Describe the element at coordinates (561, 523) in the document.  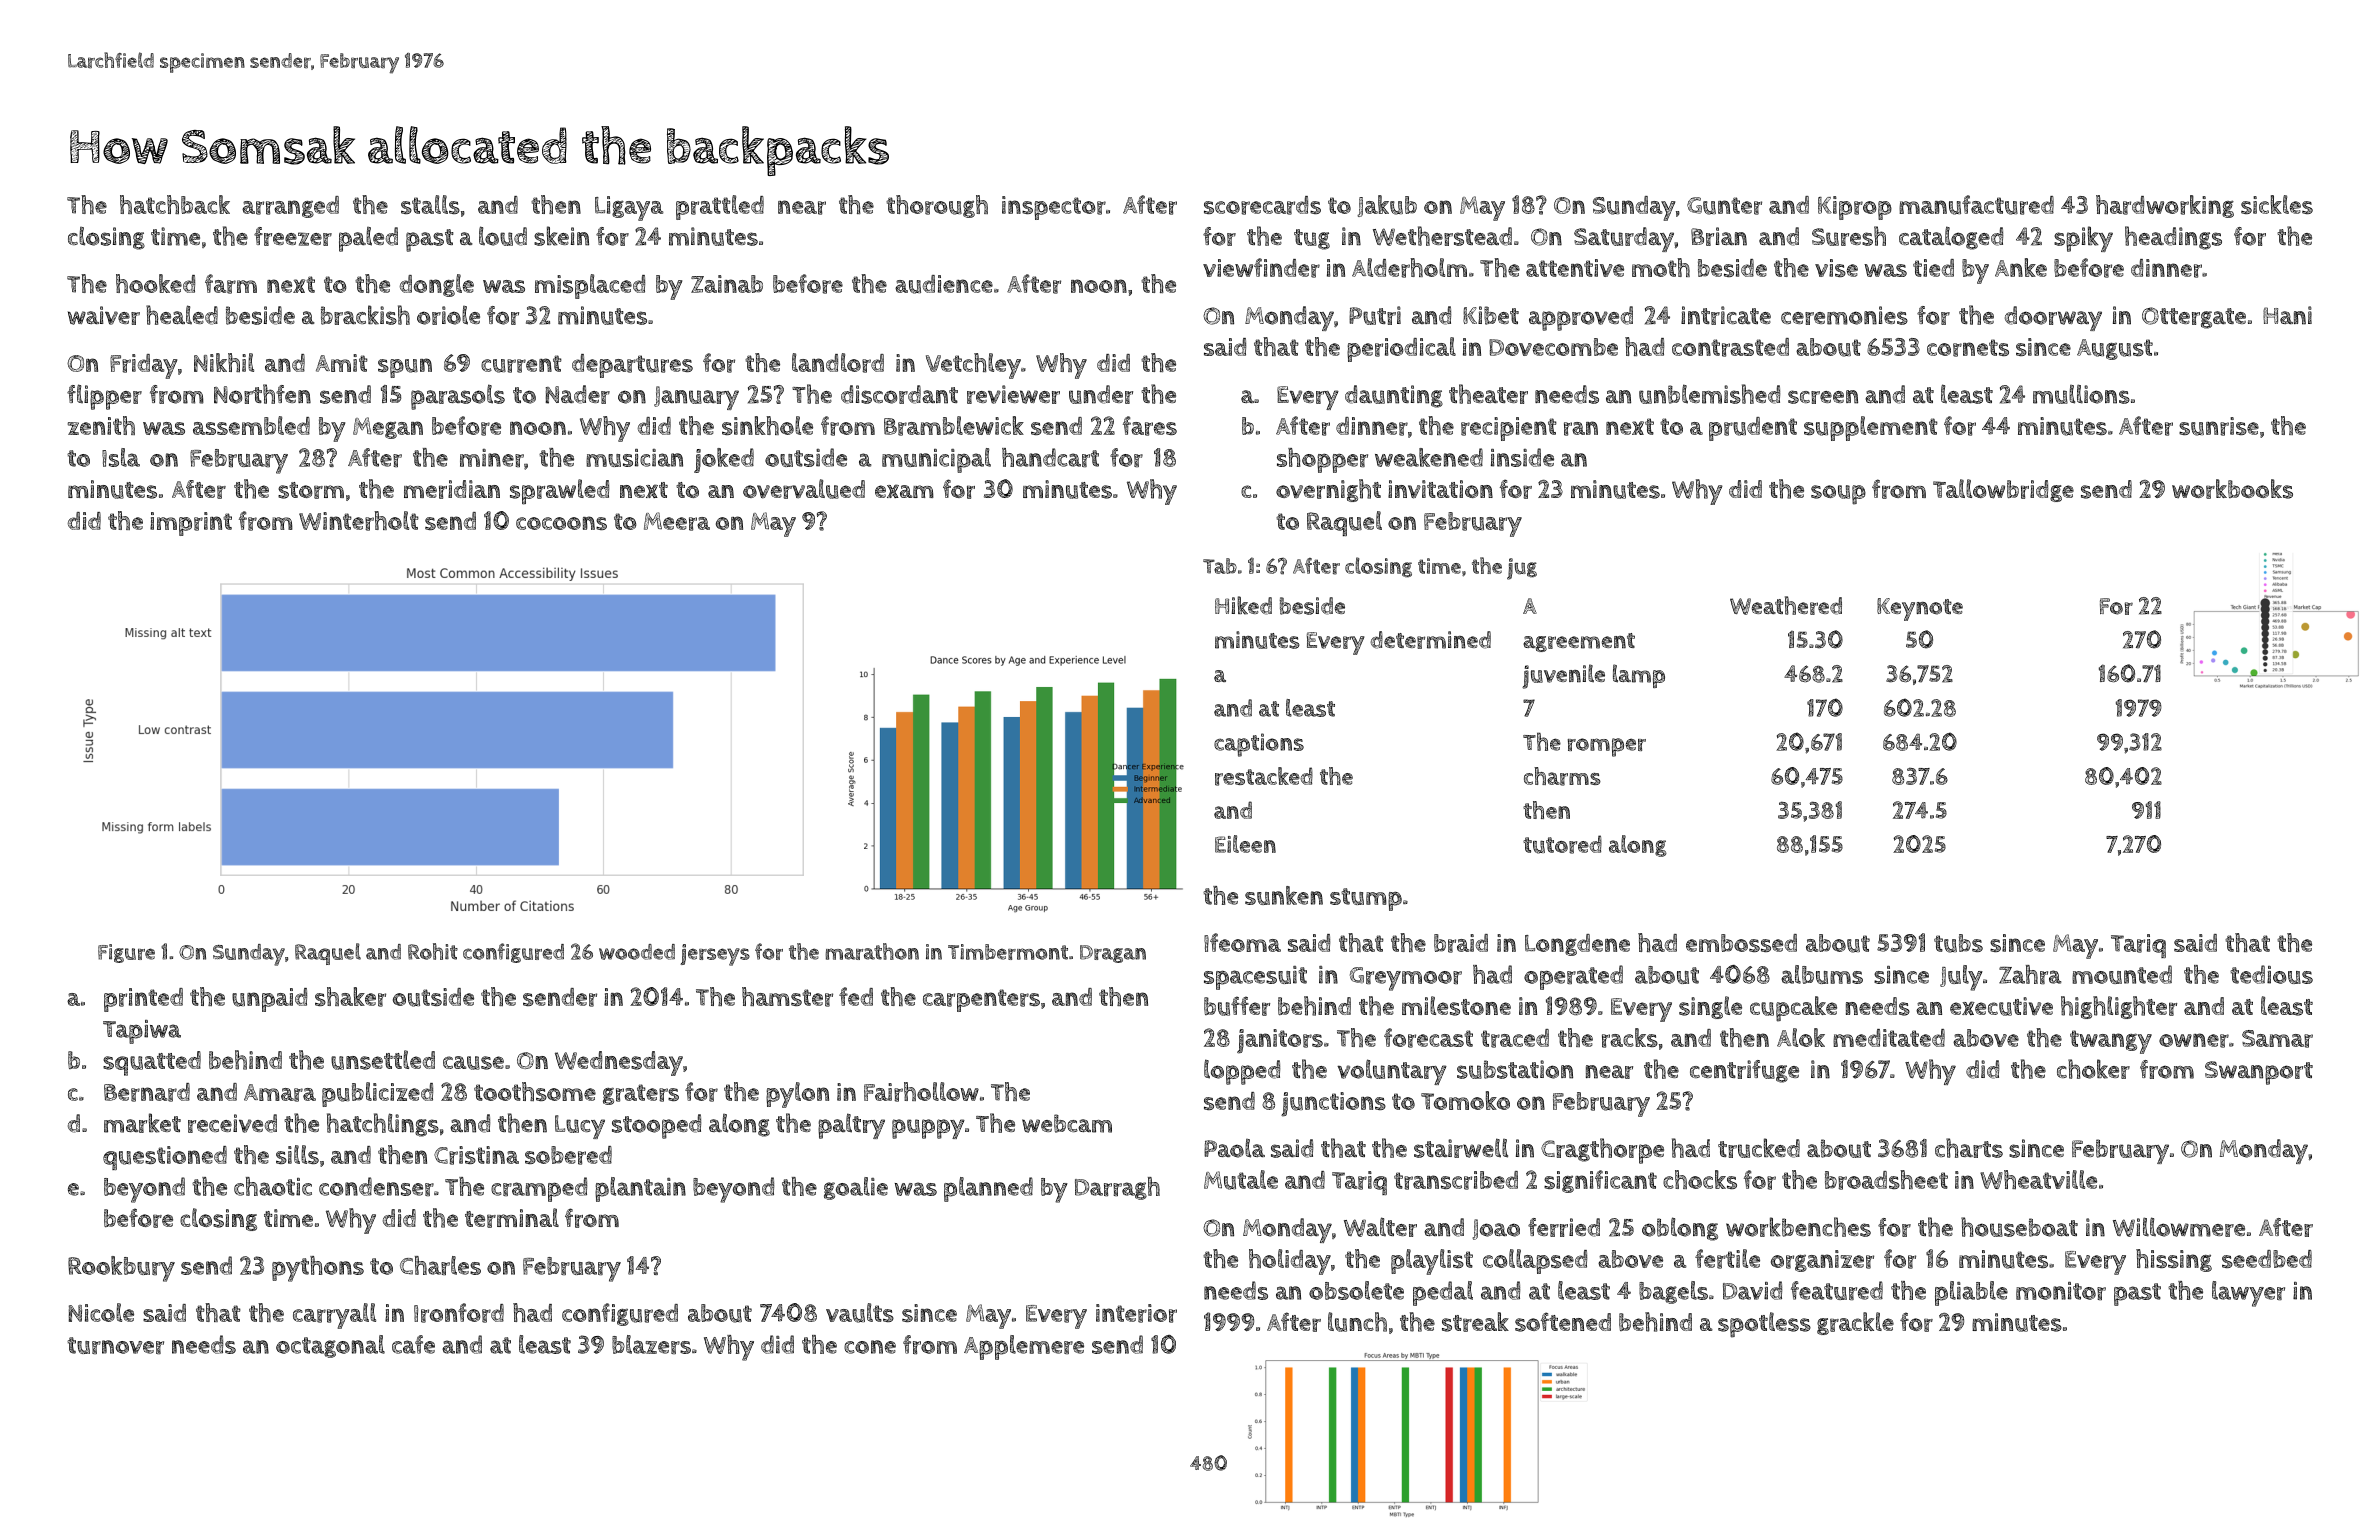
I see `cocoons` at that location.
